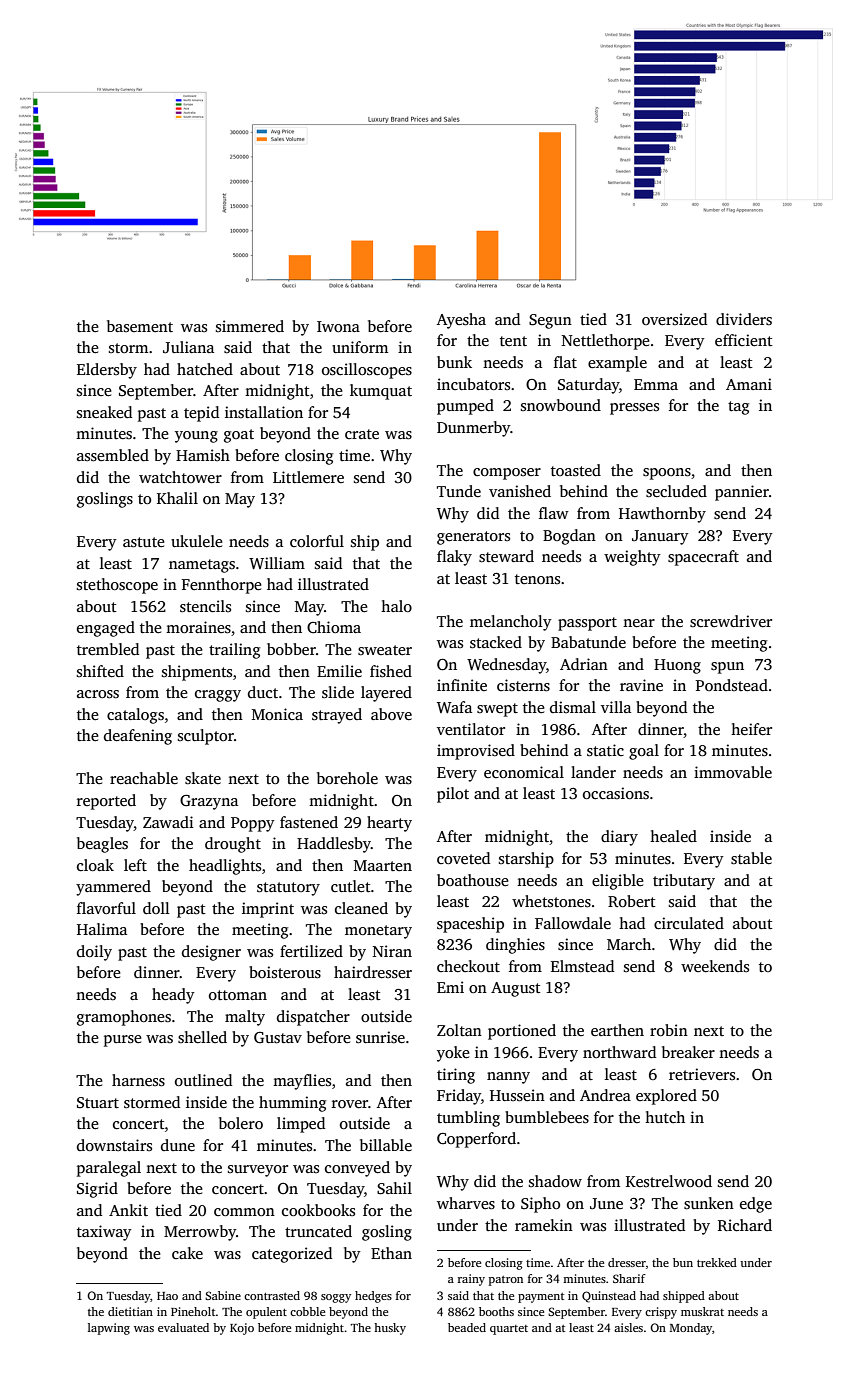 Image resolution: width=849 pixels, height=1400 pixels. I want to click on ottoman, so click(238, 995).
